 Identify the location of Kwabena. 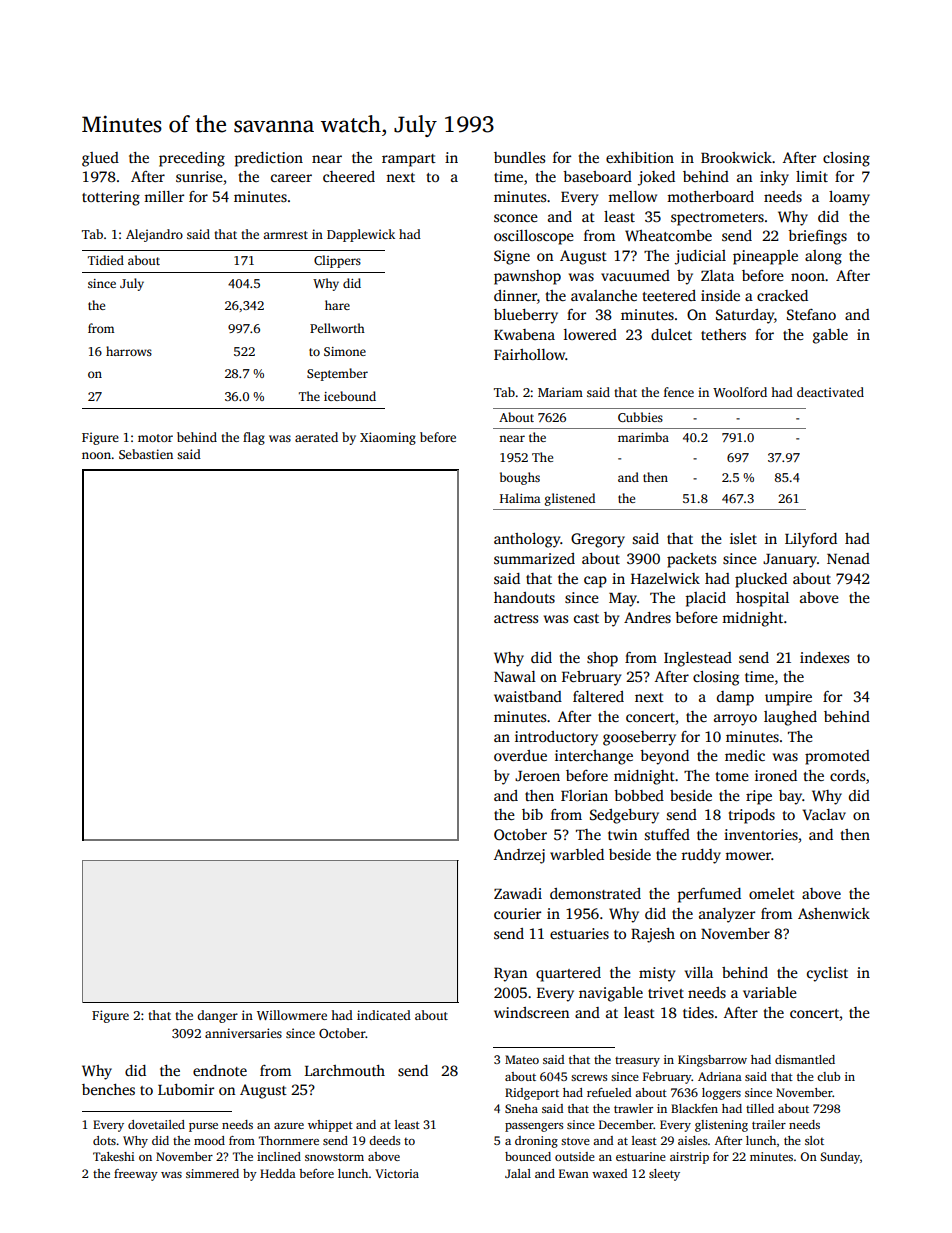
(524, 334).
